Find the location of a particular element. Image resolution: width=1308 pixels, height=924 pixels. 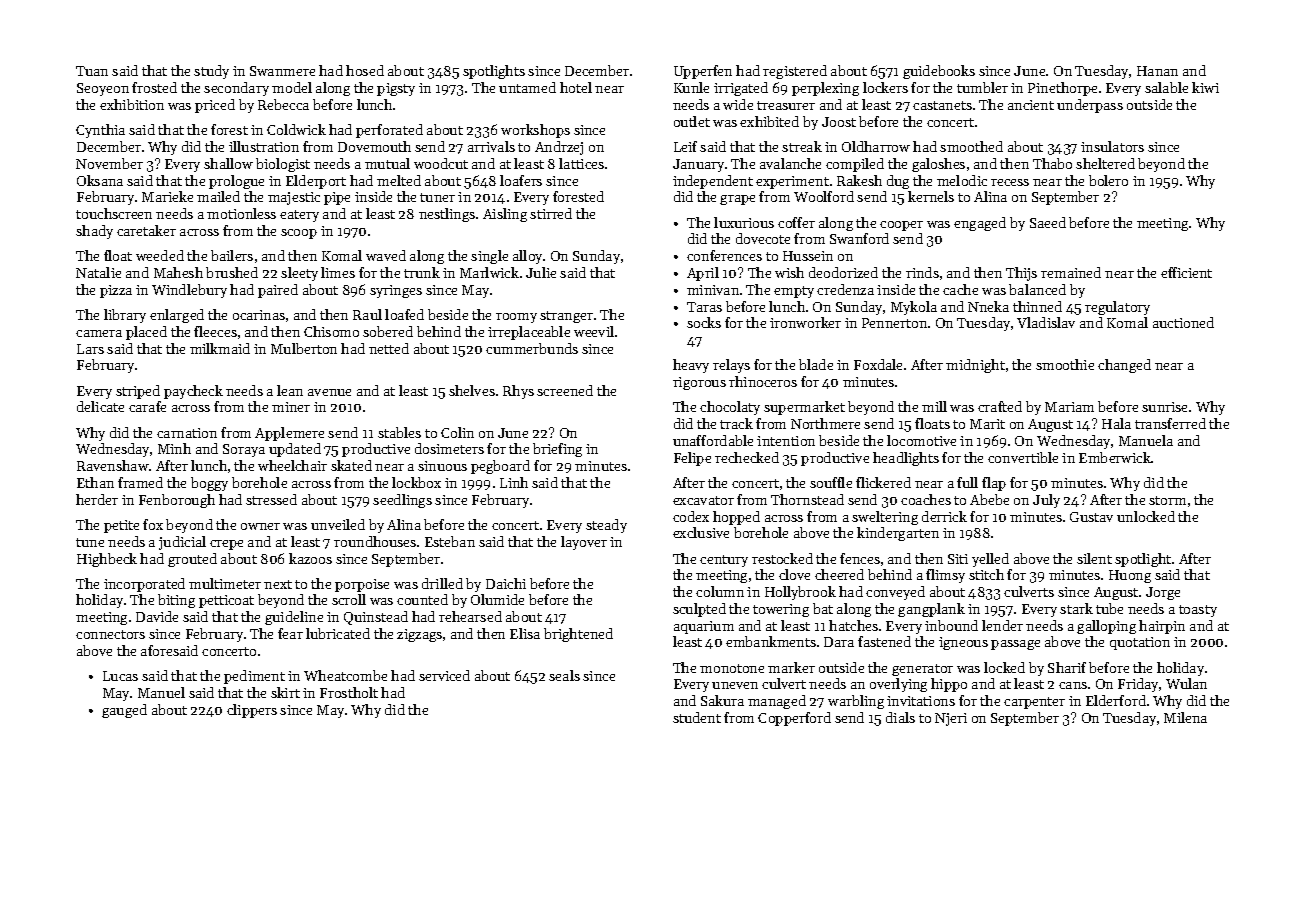

guidebooks is located at coordinates (939, 72).
